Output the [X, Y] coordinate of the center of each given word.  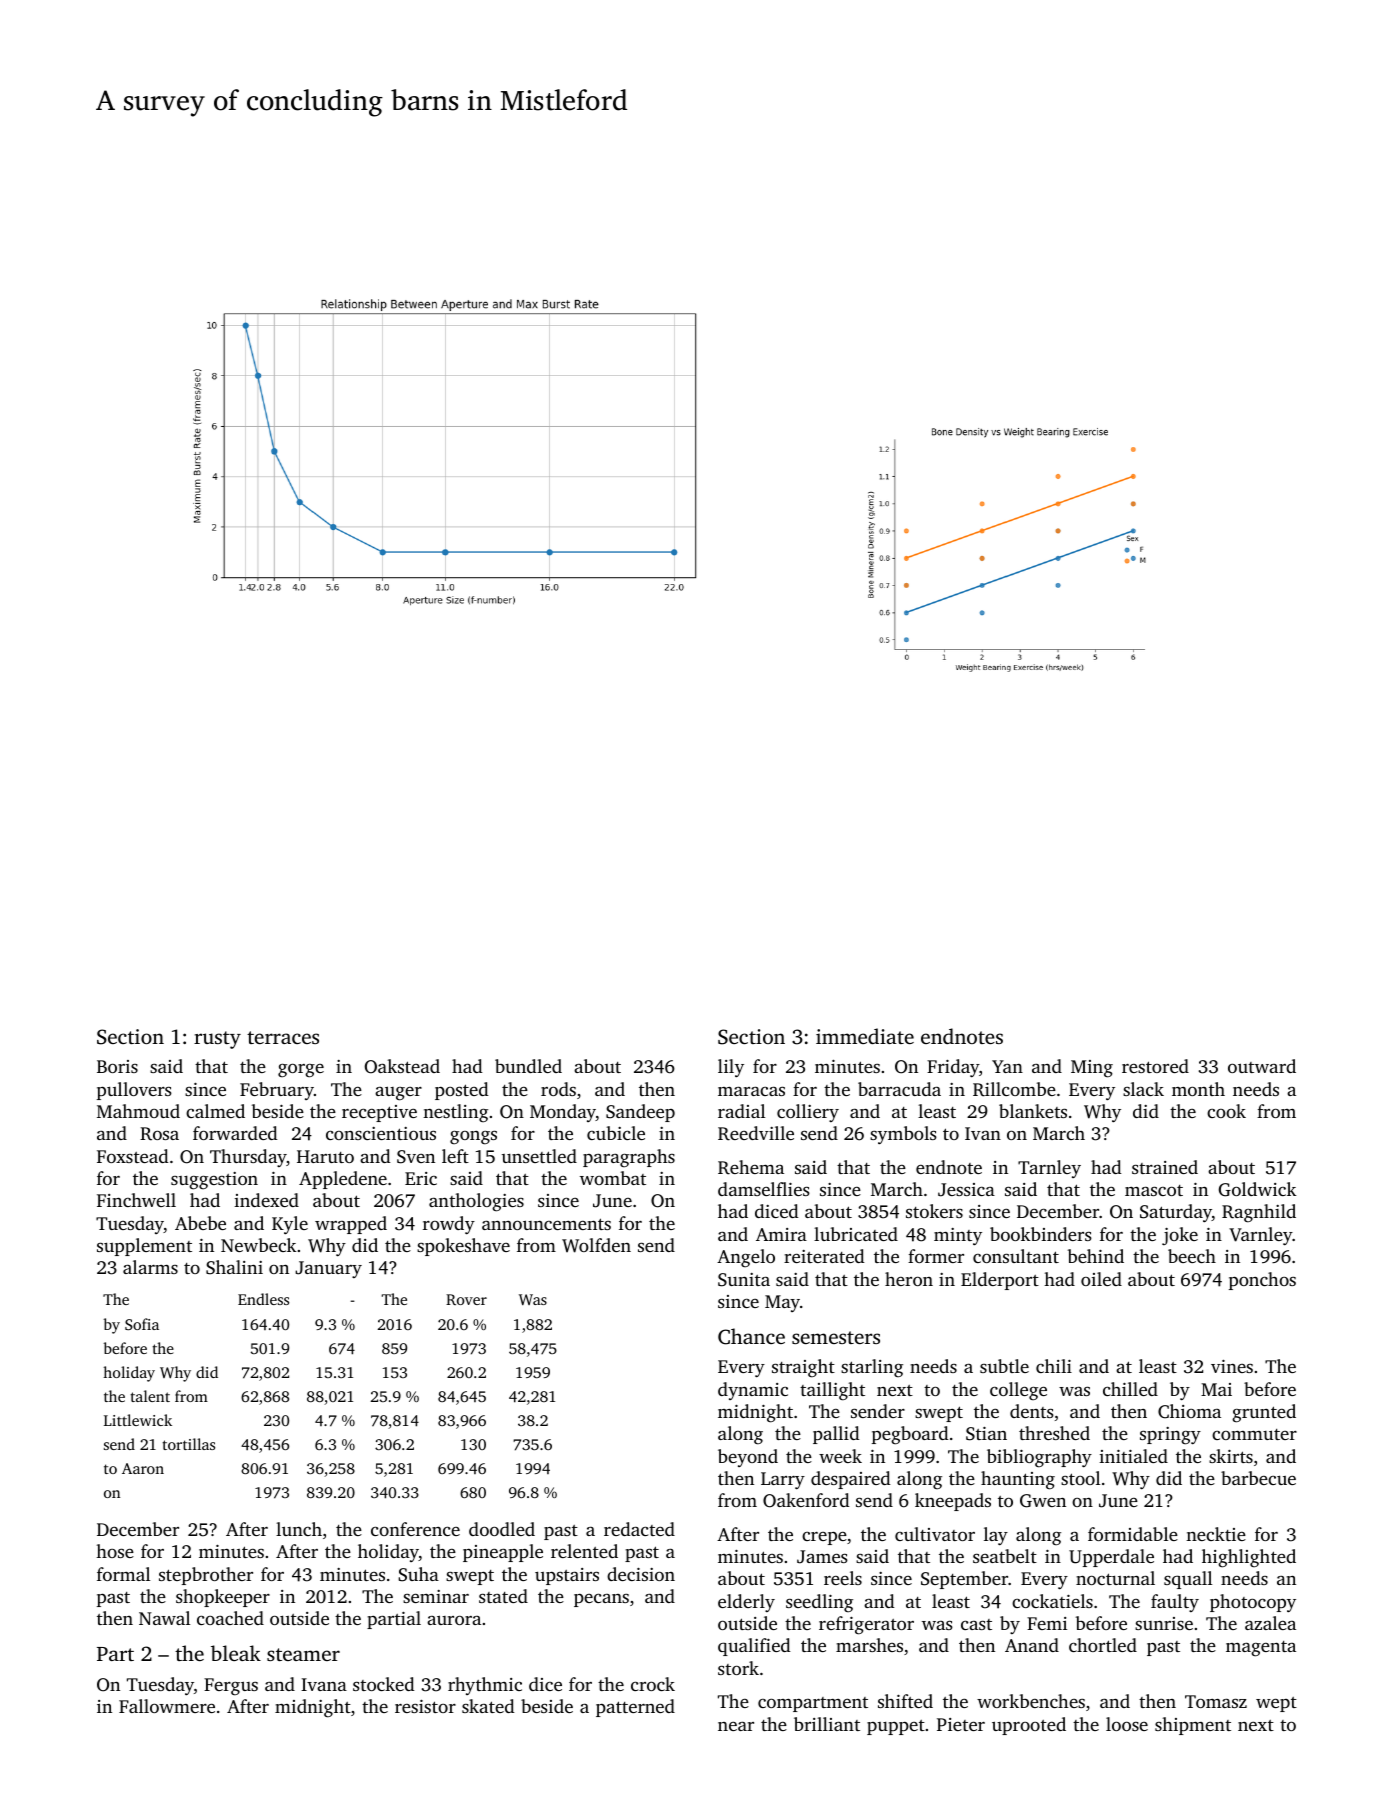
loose [1127, 1724]
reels [843, 1578]
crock [653, 1684]
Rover [466, 1299]
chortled [1103, 1645]
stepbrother [206, 1576]
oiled [1101, 1279]
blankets [1033, 1111]
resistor [425, 1706]
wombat [613, 1178]
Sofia [142, 1324]
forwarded [235, 1133]
